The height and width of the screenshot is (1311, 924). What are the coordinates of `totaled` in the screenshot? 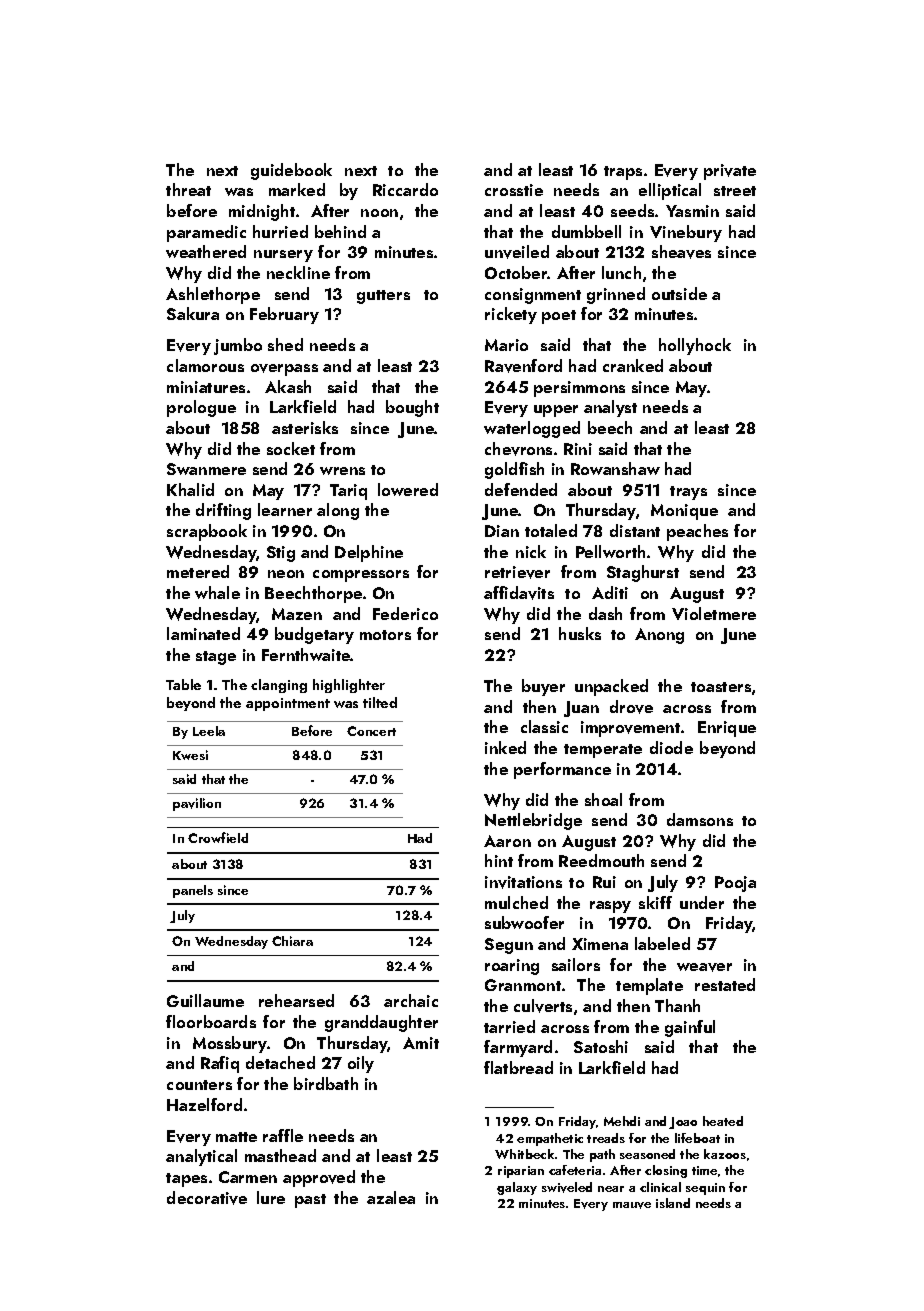 It's located at (551, 530).
